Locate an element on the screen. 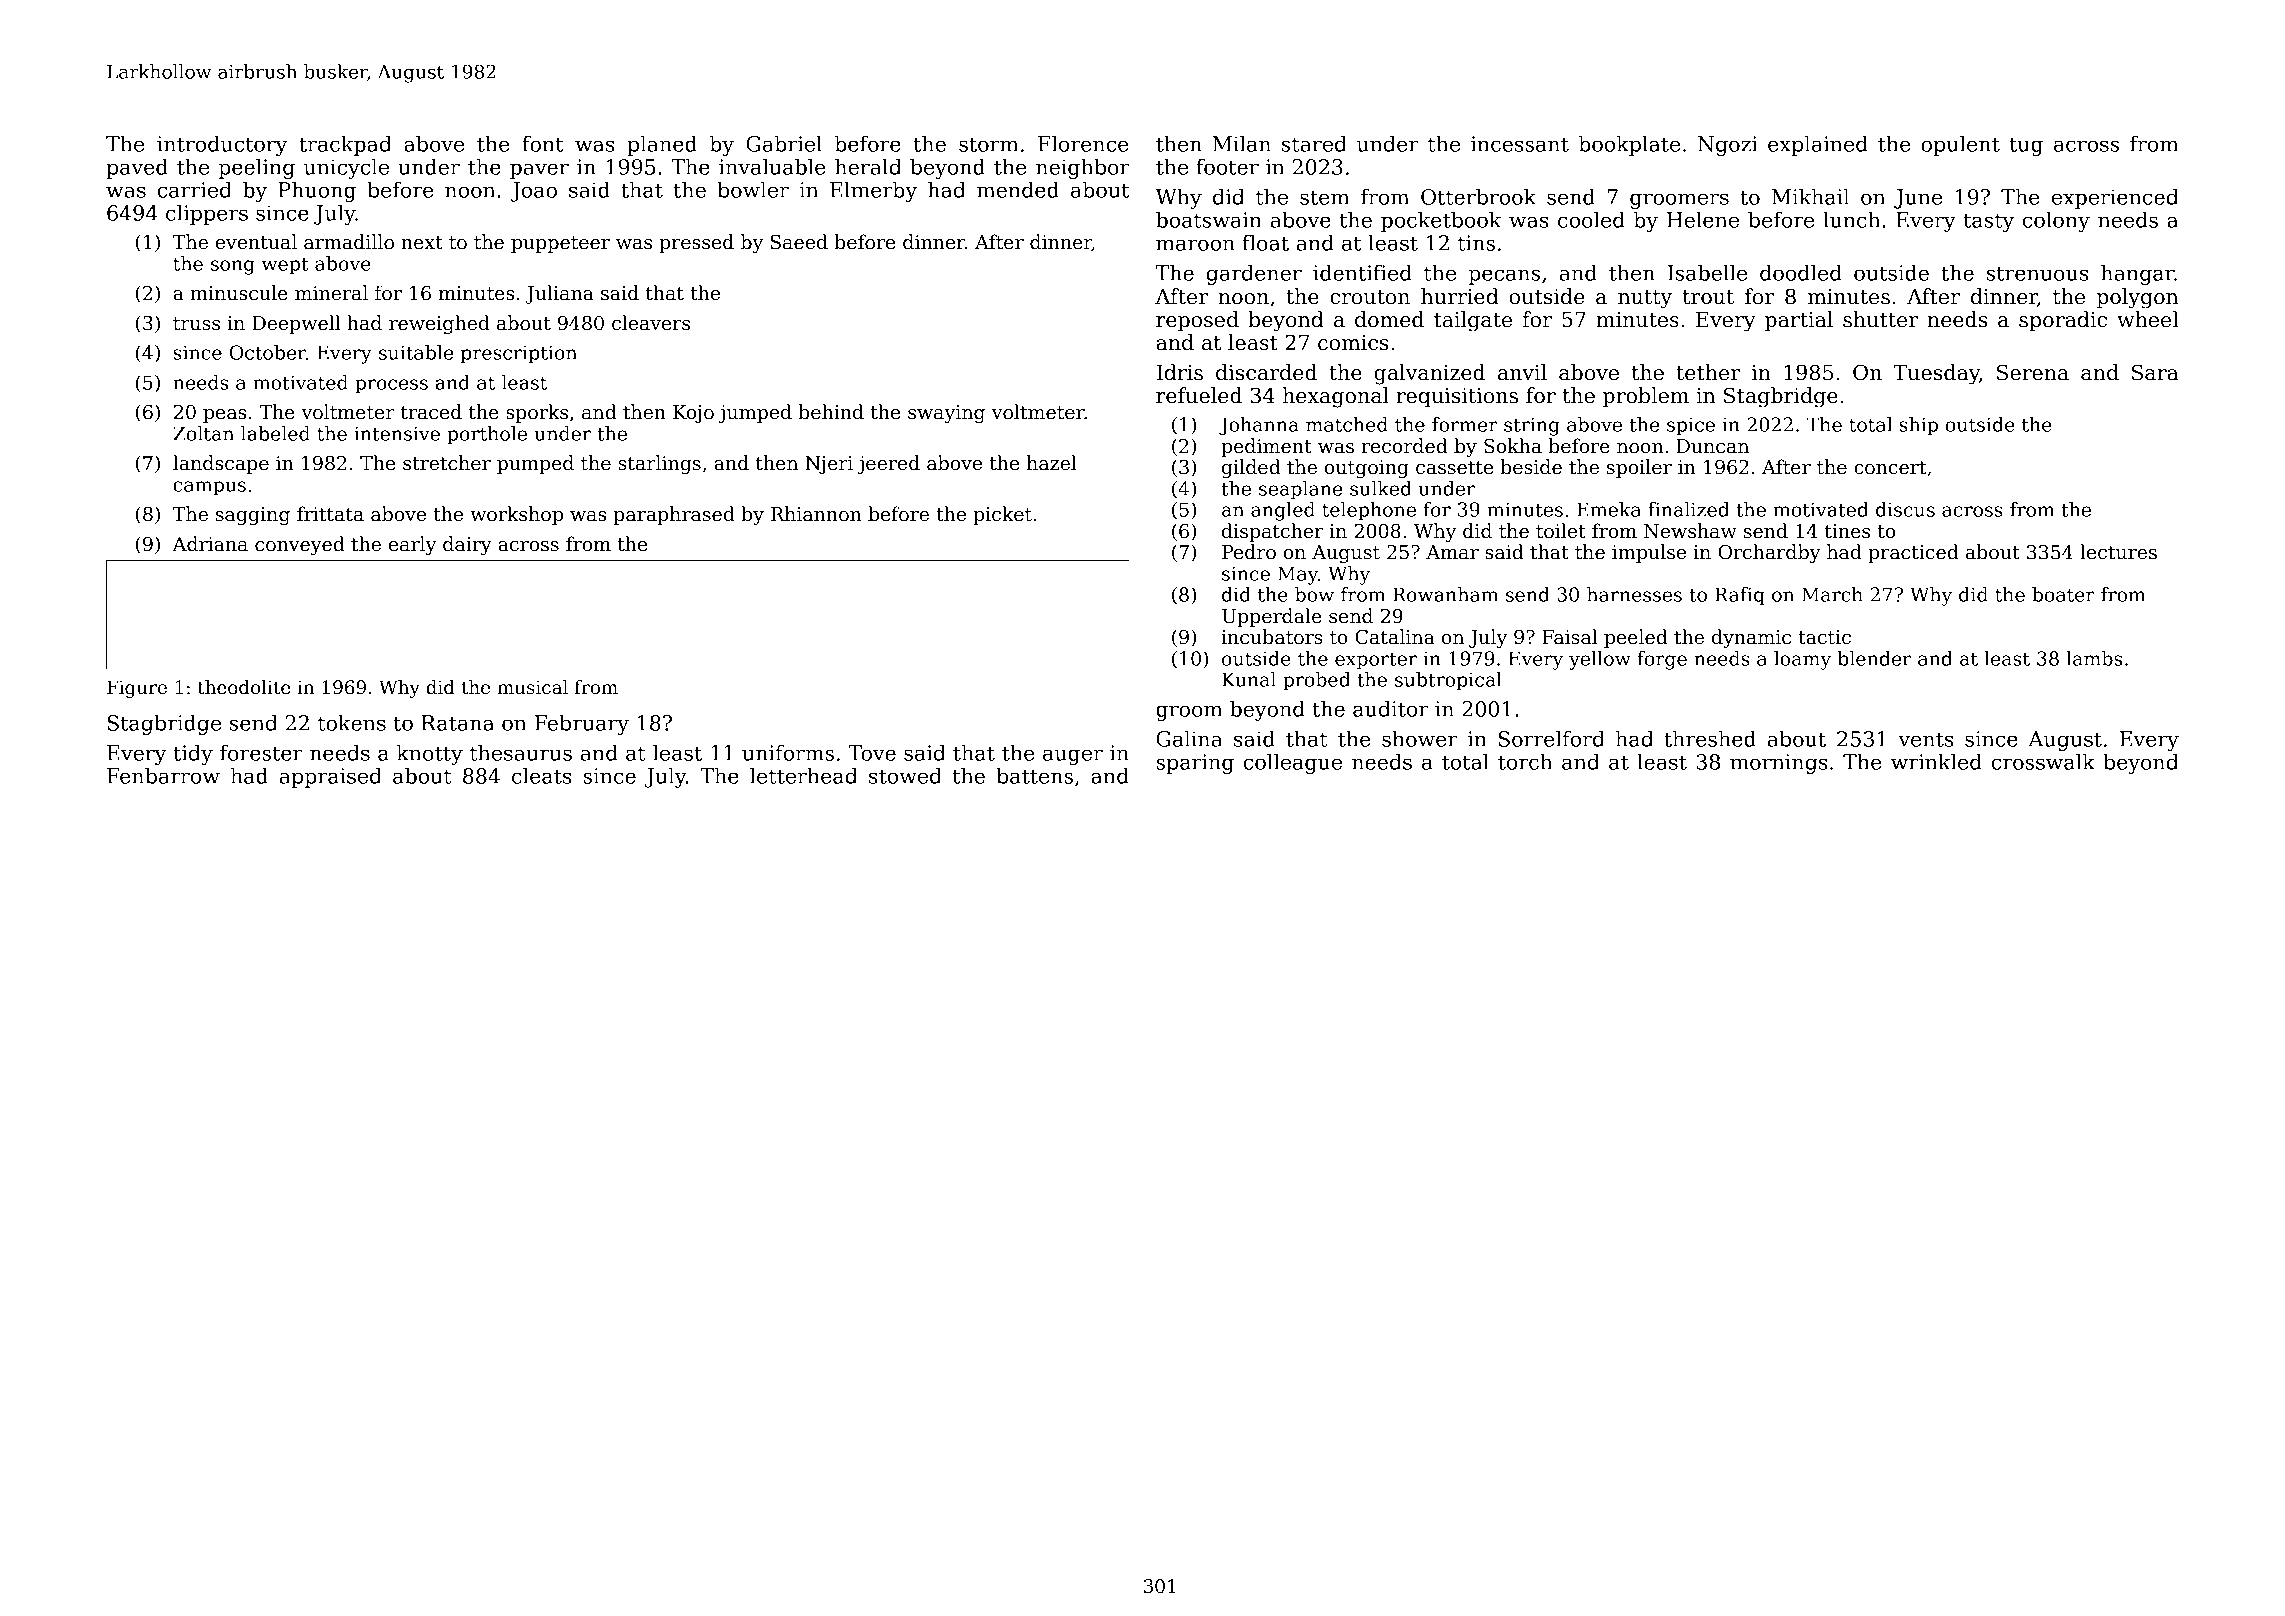 The height and width of the screenshot is (1616, 2285). October is located at coordinates (267, 352).
